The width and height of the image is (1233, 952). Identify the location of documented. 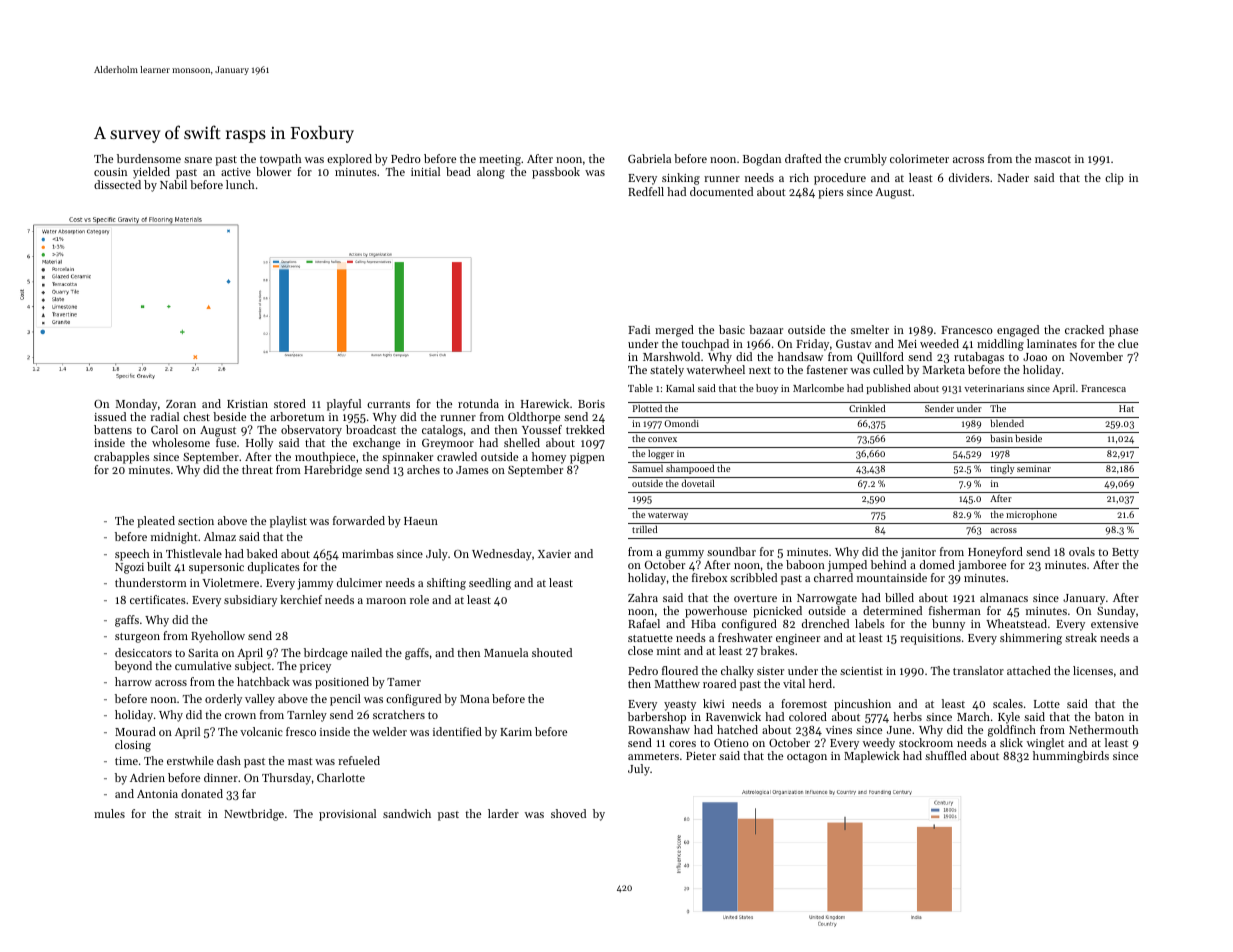
(721, 191).
